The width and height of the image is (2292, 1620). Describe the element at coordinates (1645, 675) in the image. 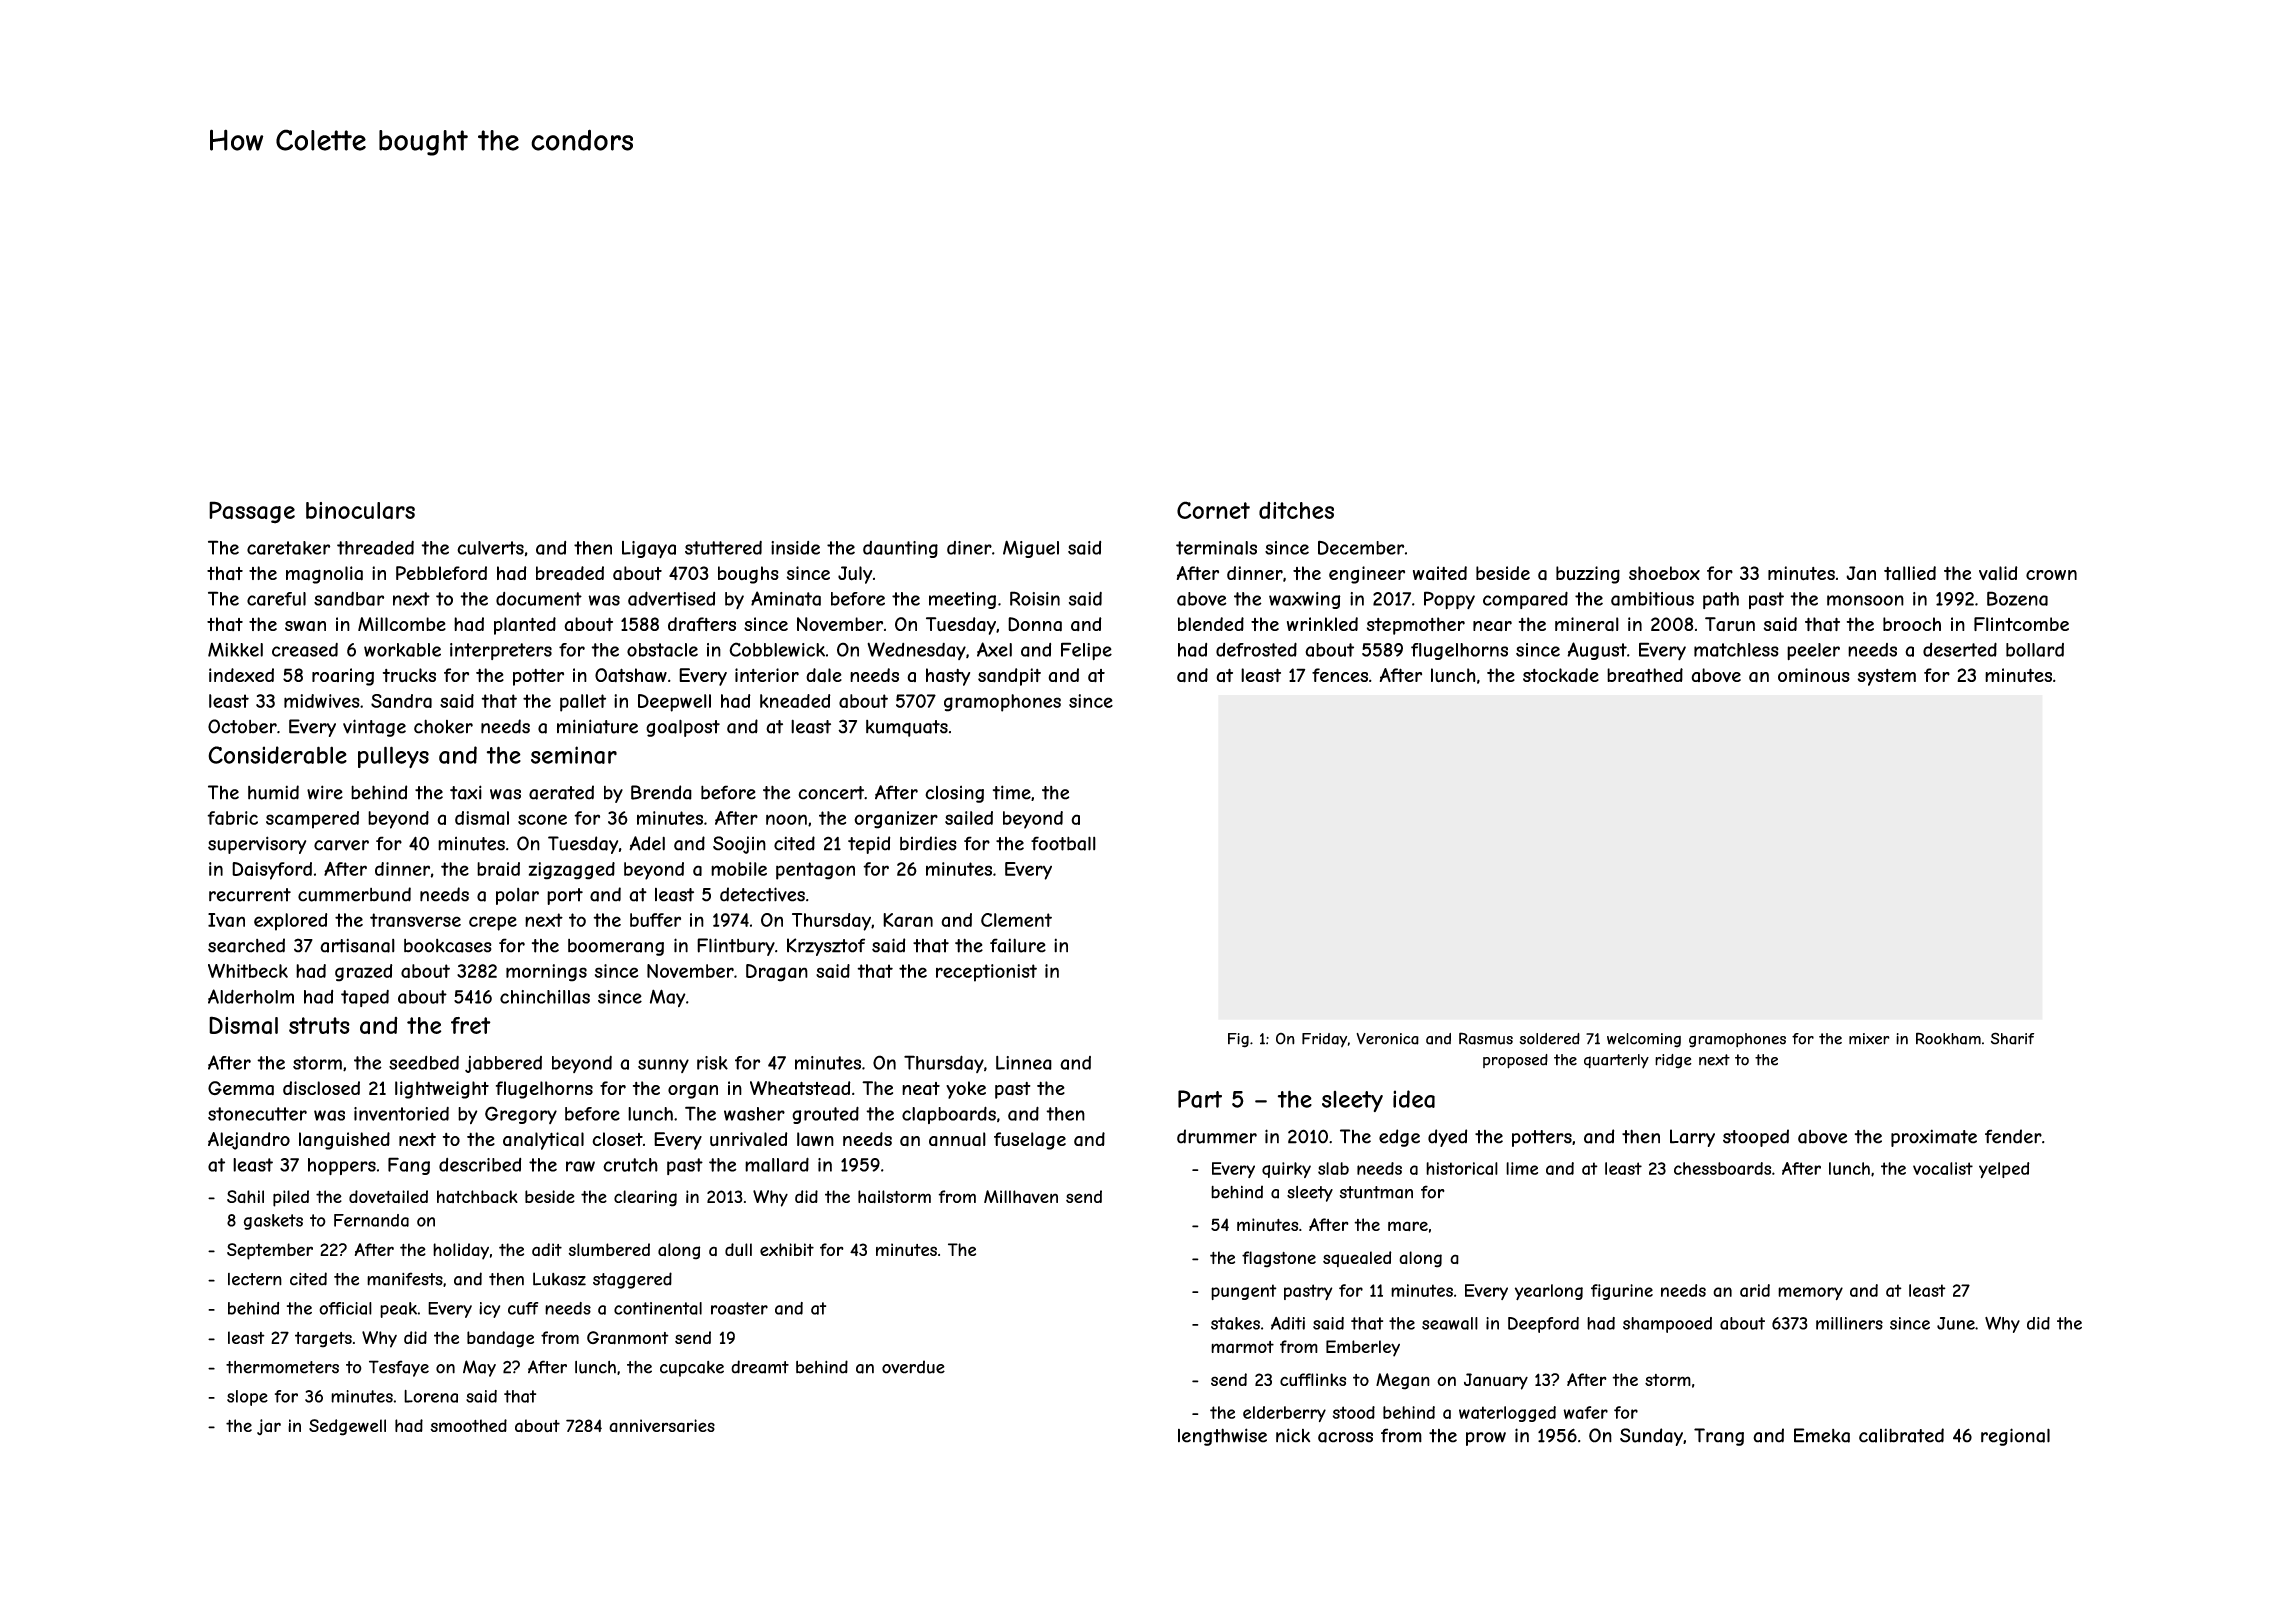

I see `breathed` at that location.
